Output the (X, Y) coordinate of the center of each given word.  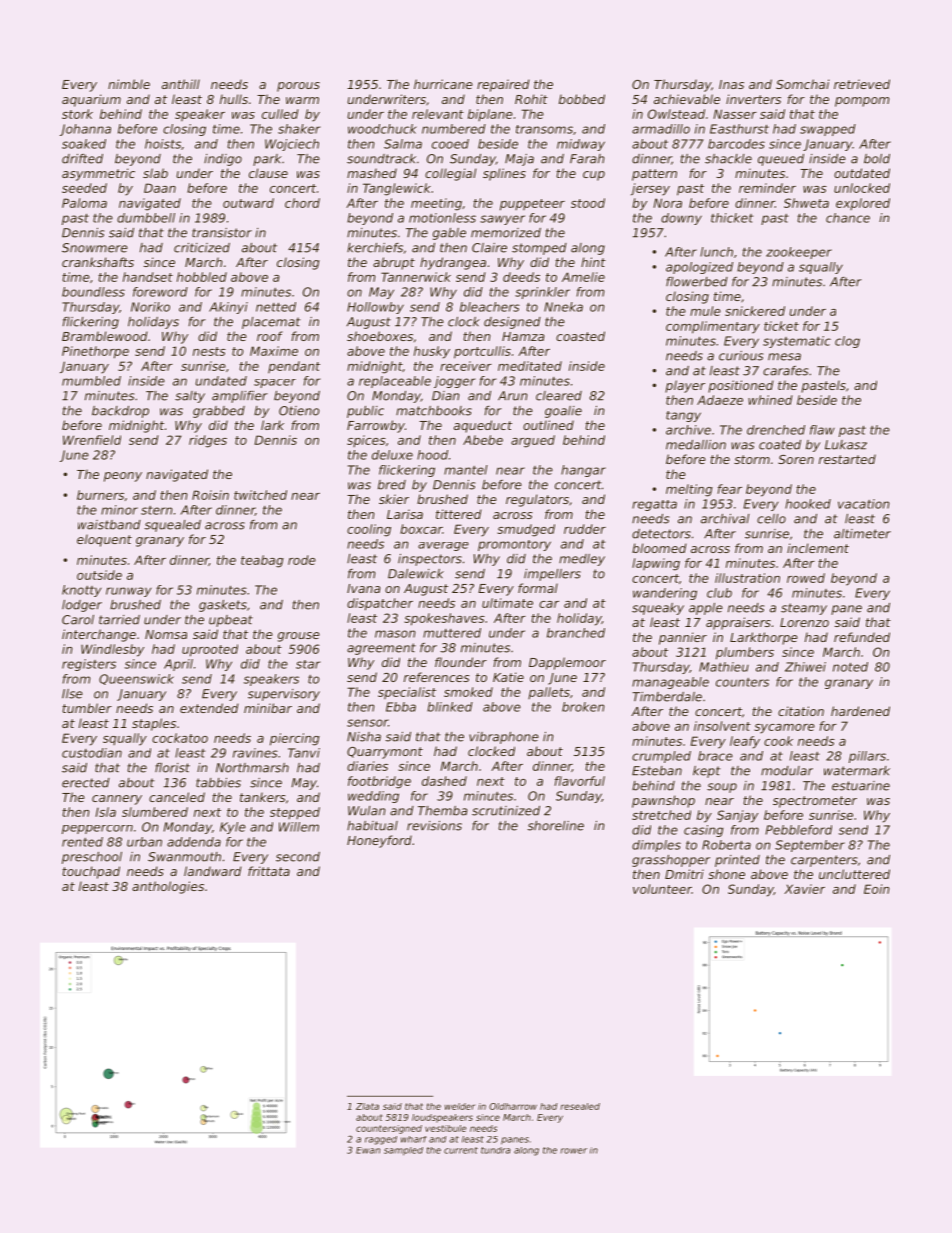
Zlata (367, 1106)
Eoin (876, 889)
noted (850, 667)
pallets (549, 693)
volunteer (662, 889)
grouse (299, 637)
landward (213, 871)
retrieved (862, 84)
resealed (580, 1106)
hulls (234, 99)
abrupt (394, 263)
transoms (544, 129)
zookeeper (799, 253)
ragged (381, 1140)
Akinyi (228, 308)
